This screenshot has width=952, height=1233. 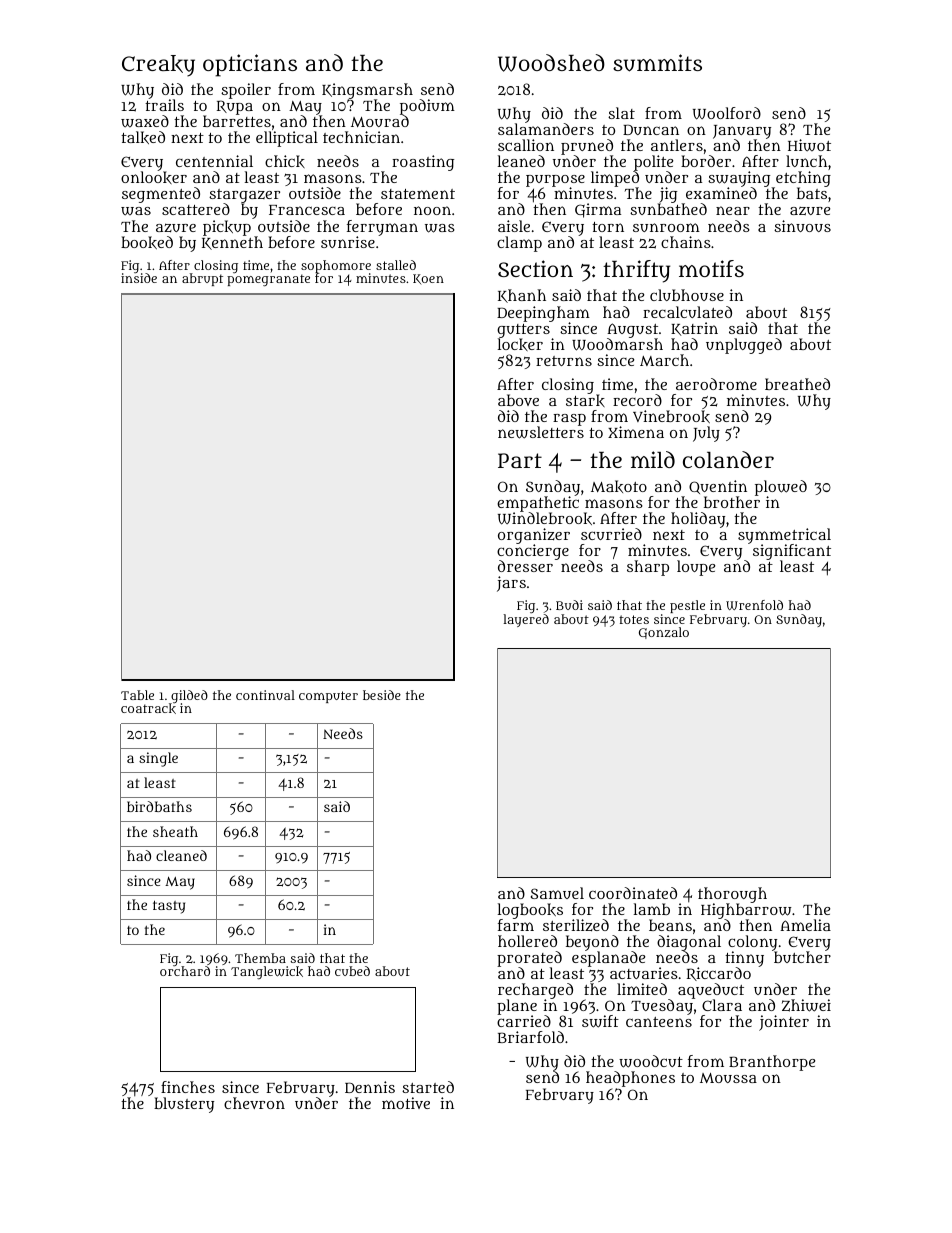 I want to click on loupe, so click(x=696, y=568).
